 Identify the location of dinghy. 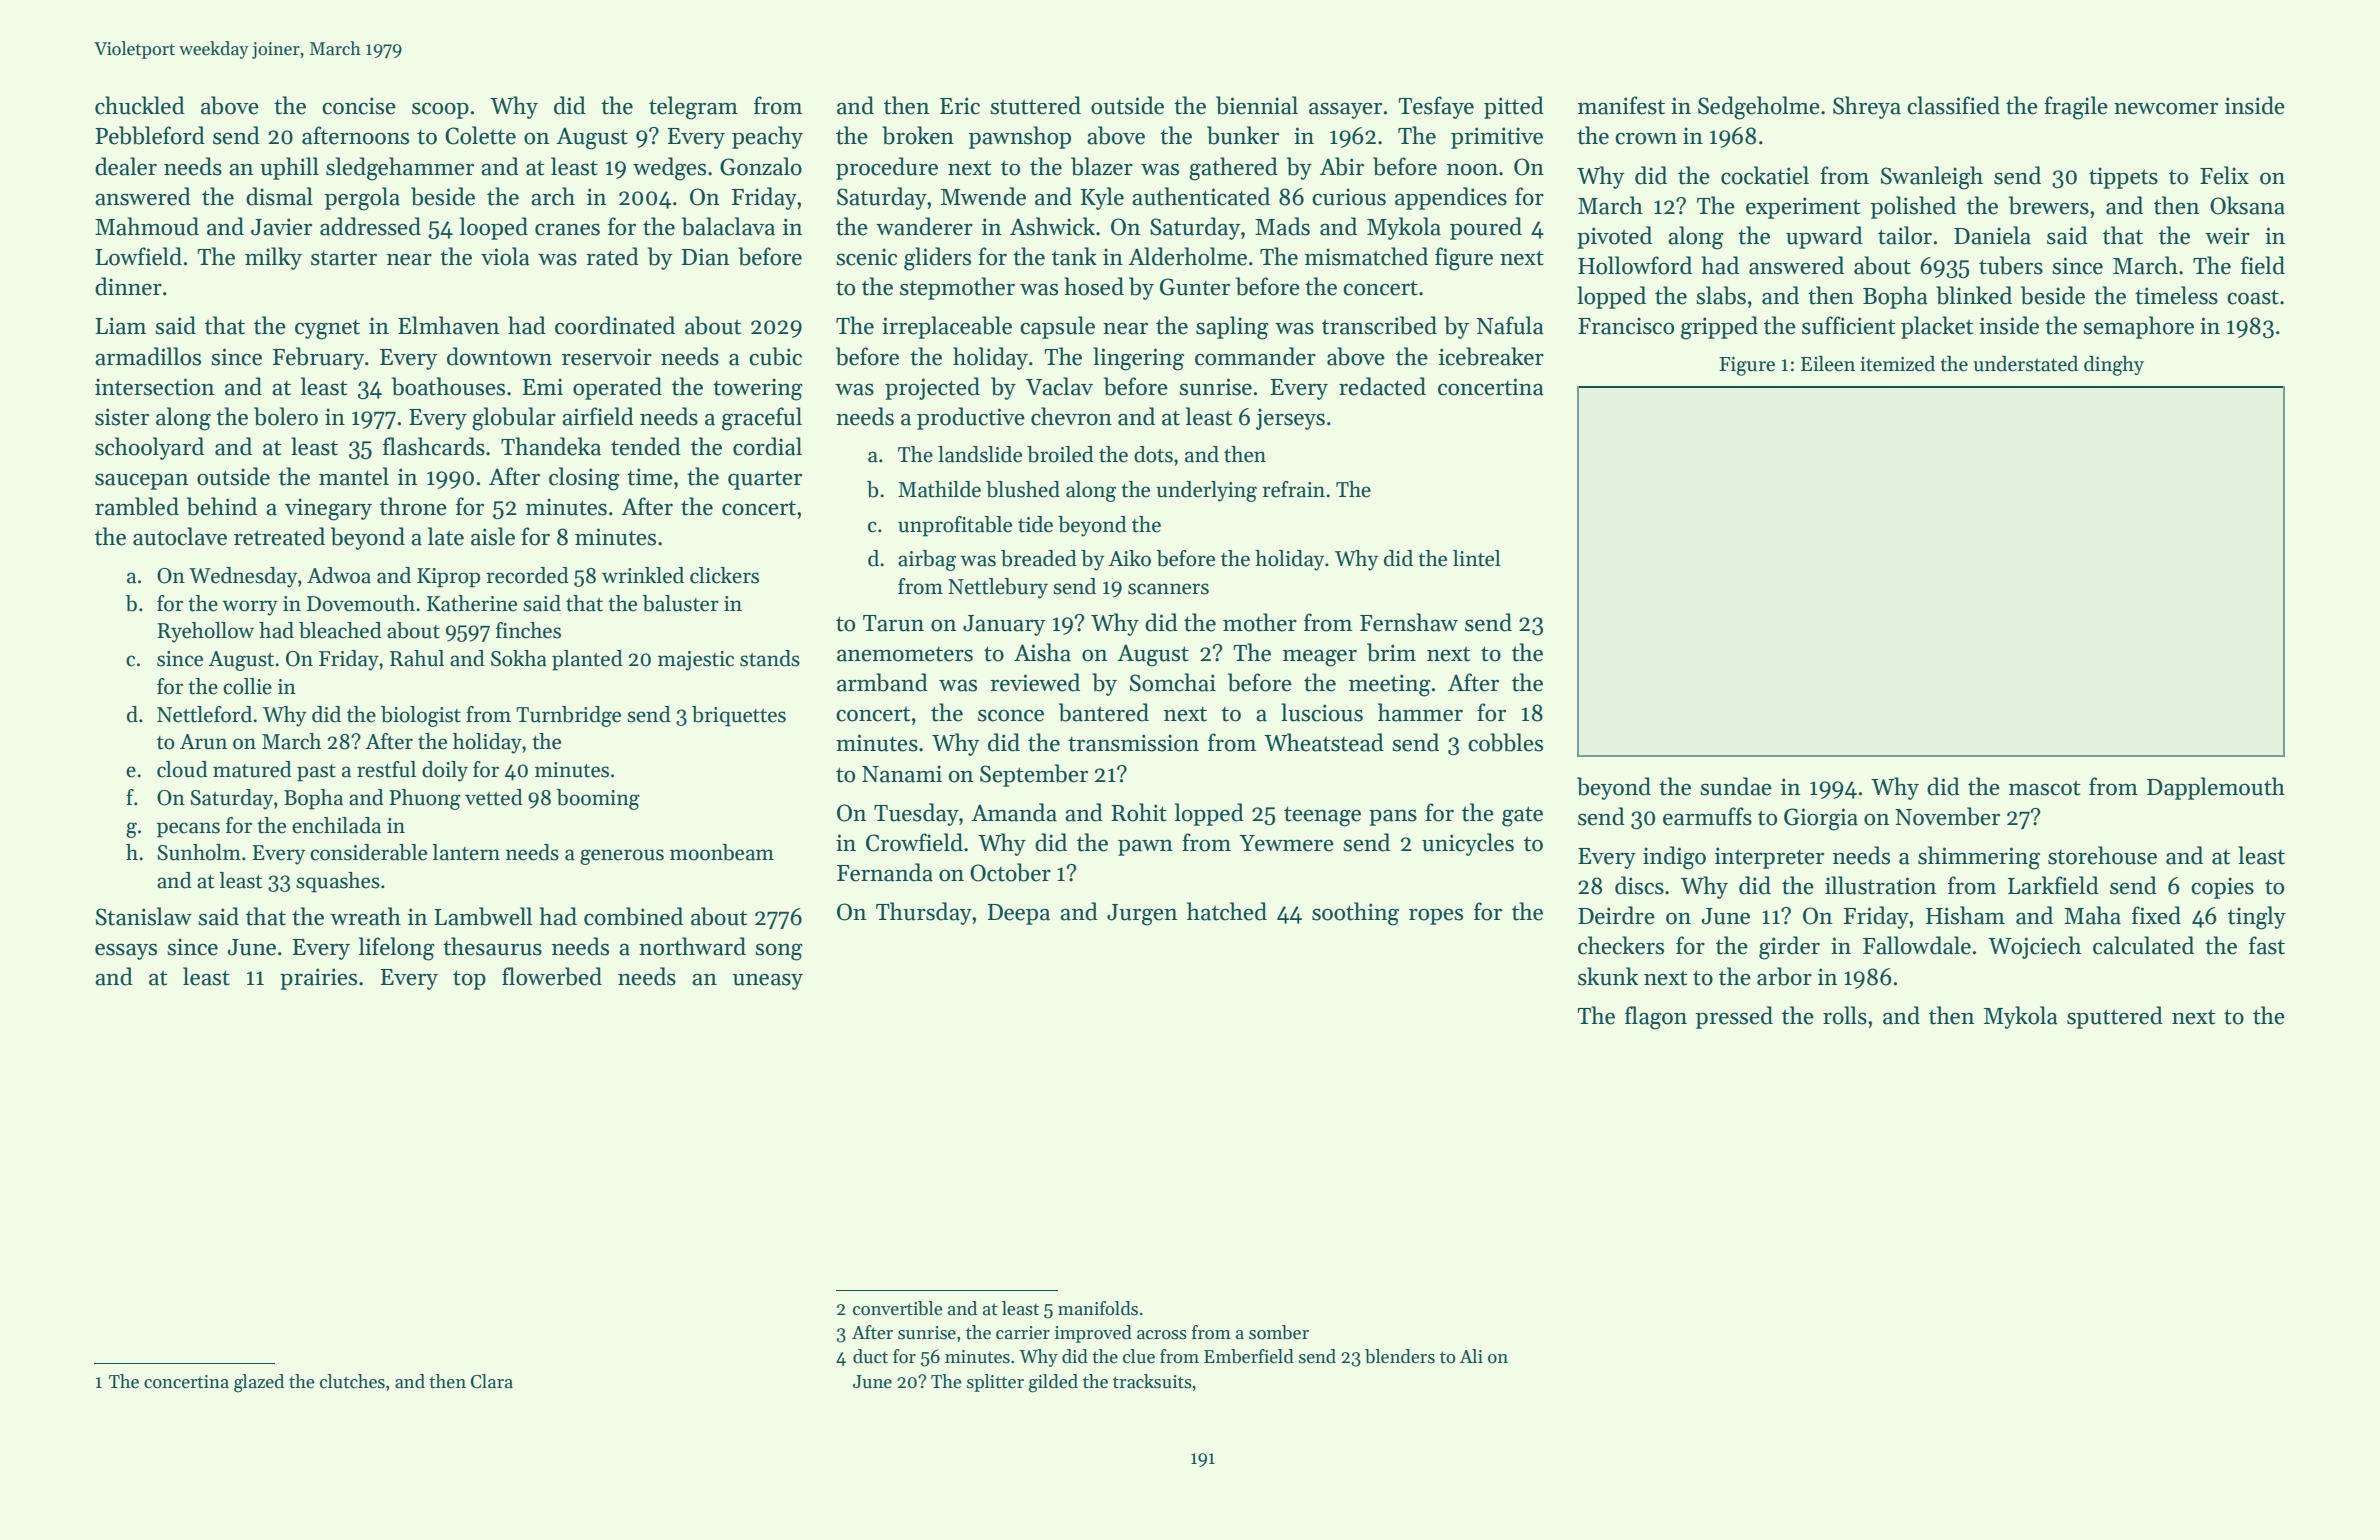
(2114, 365).
